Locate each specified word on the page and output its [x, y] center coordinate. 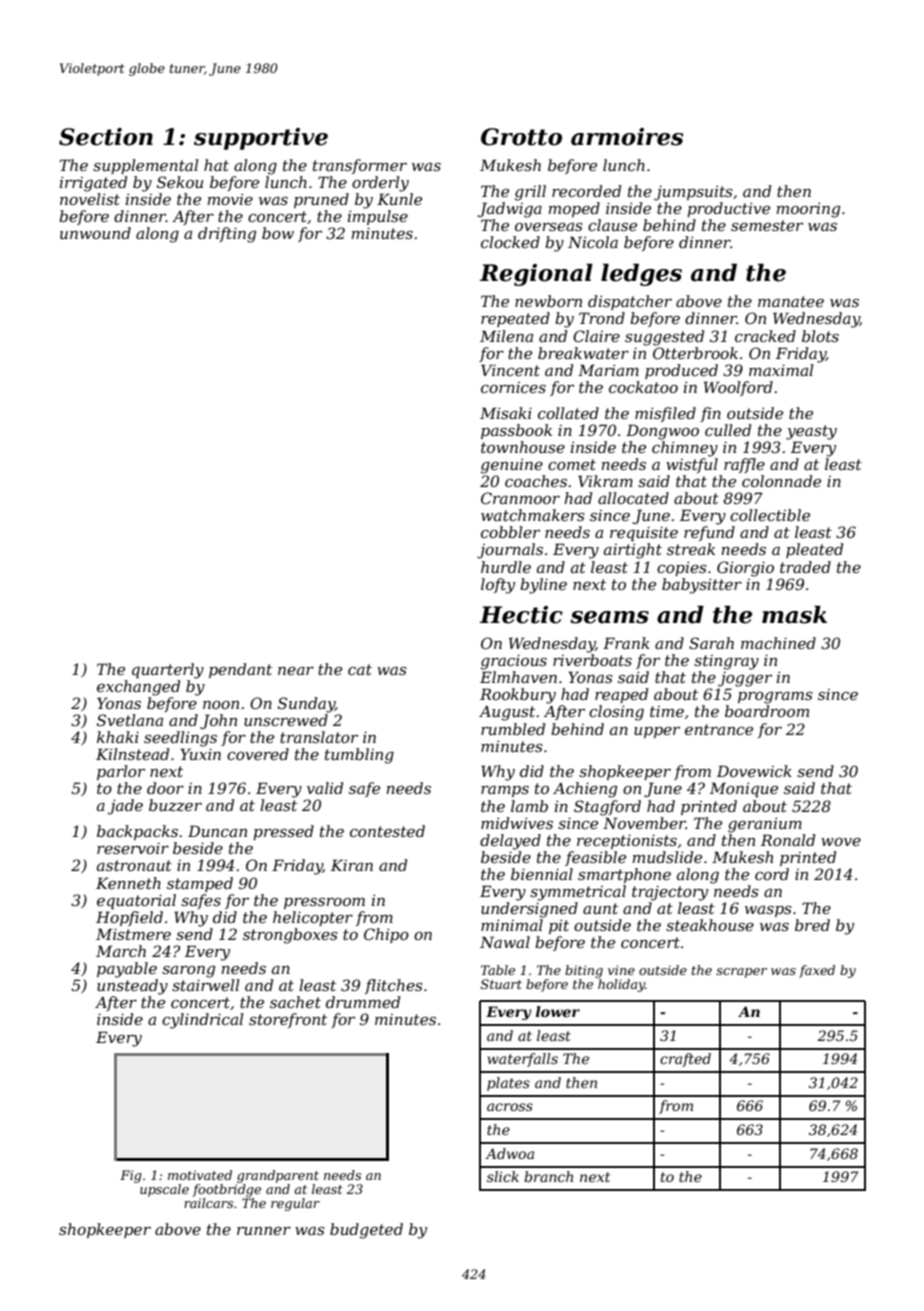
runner [264, 1231]
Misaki [506, 413]
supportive [261, 139]
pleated [814, 550]
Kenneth [128, 883]
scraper [741, 973]
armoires [627, 137]
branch [548, 1176]
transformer [360, 166]
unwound [95, 233]
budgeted [366, 1231]
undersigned [529, 910]
